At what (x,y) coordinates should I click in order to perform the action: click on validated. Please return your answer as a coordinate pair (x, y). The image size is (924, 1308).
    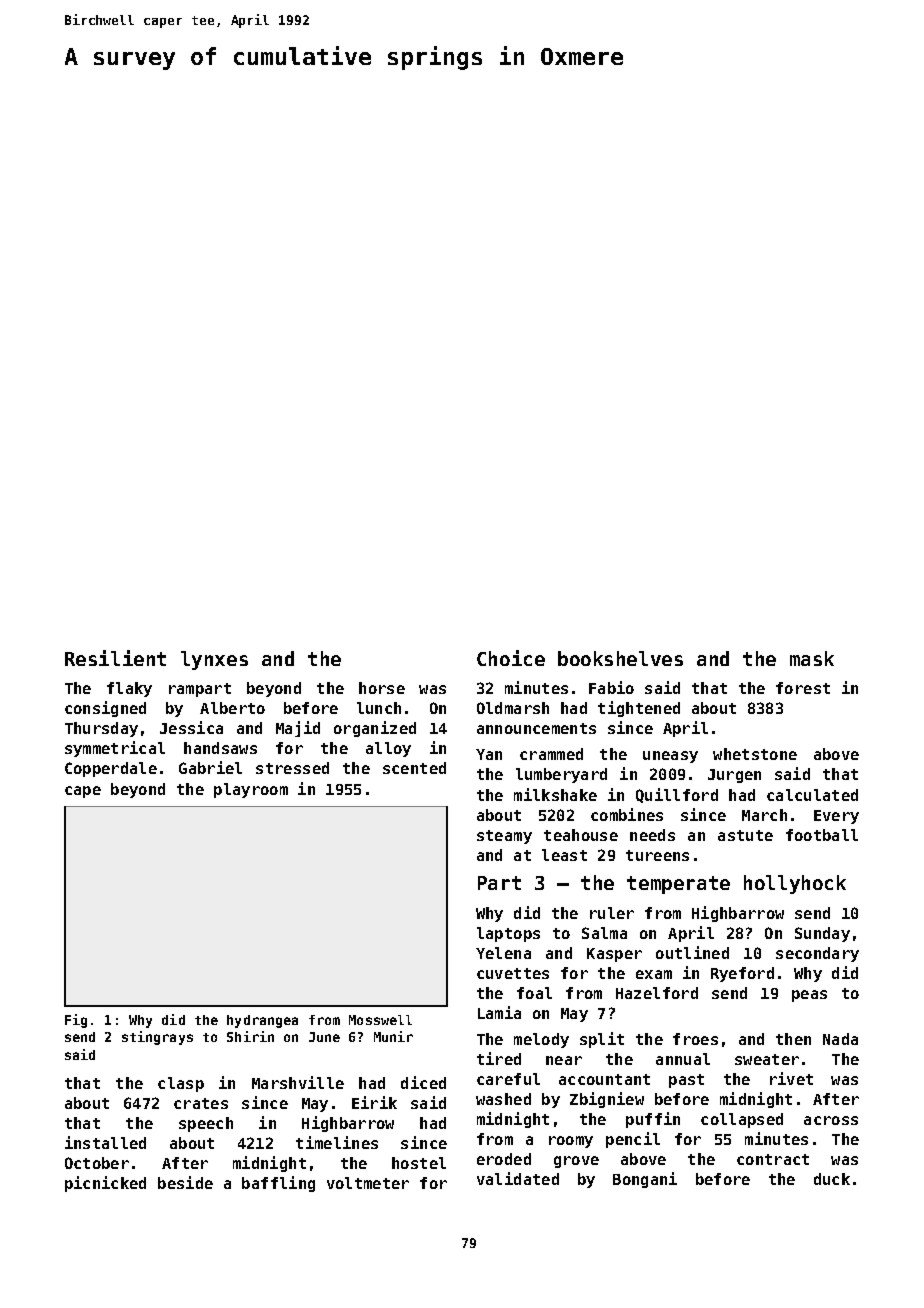
    Looking at the image, I should click on (518, 1178).
